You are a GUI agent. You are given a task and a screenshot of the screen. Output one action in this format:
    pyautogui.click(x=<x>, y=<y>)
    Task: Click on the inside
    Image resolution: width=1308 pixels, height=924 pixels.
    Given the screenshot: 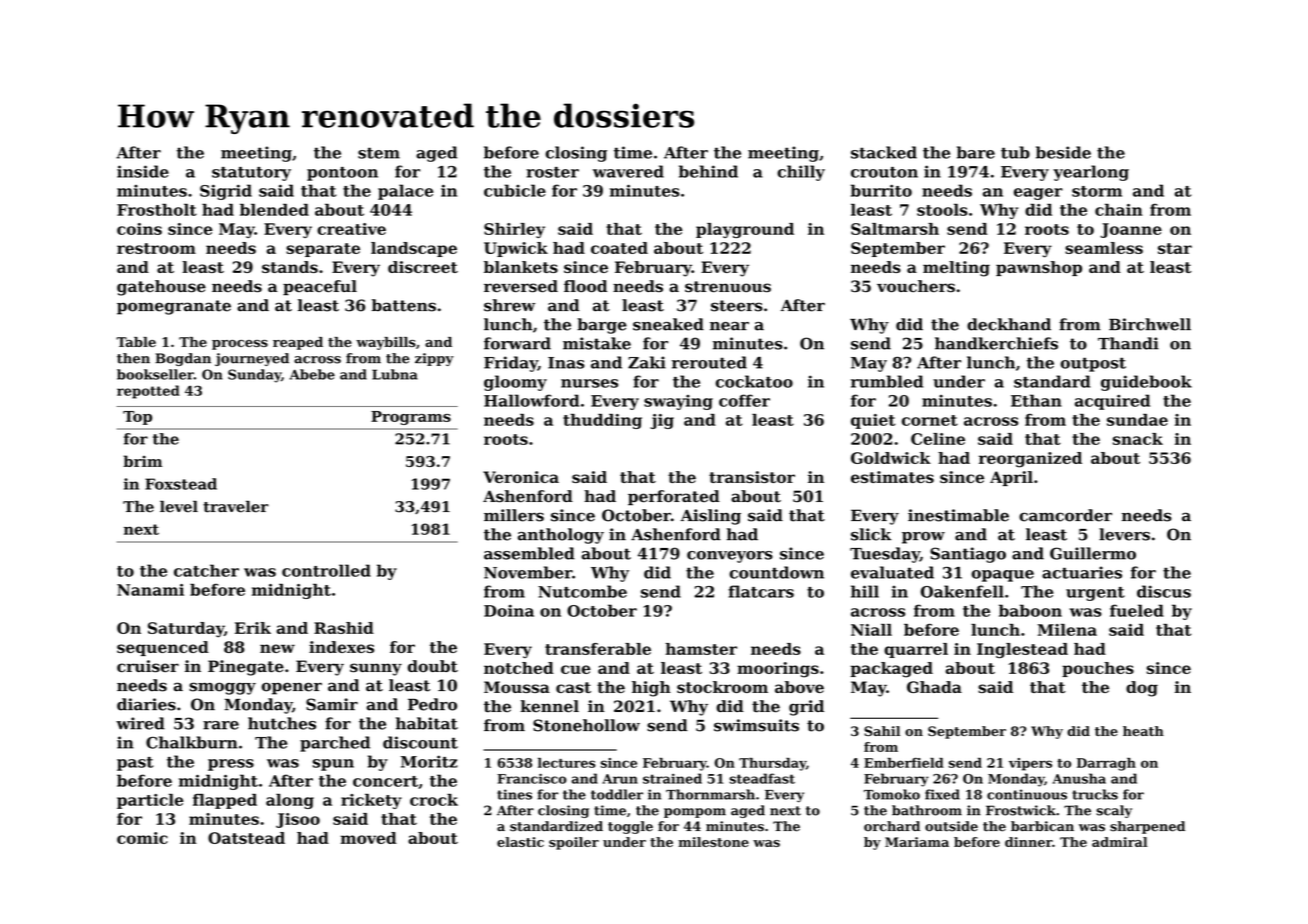 What is the action you would take?
    pyautogui.click(x=143, y=171)
